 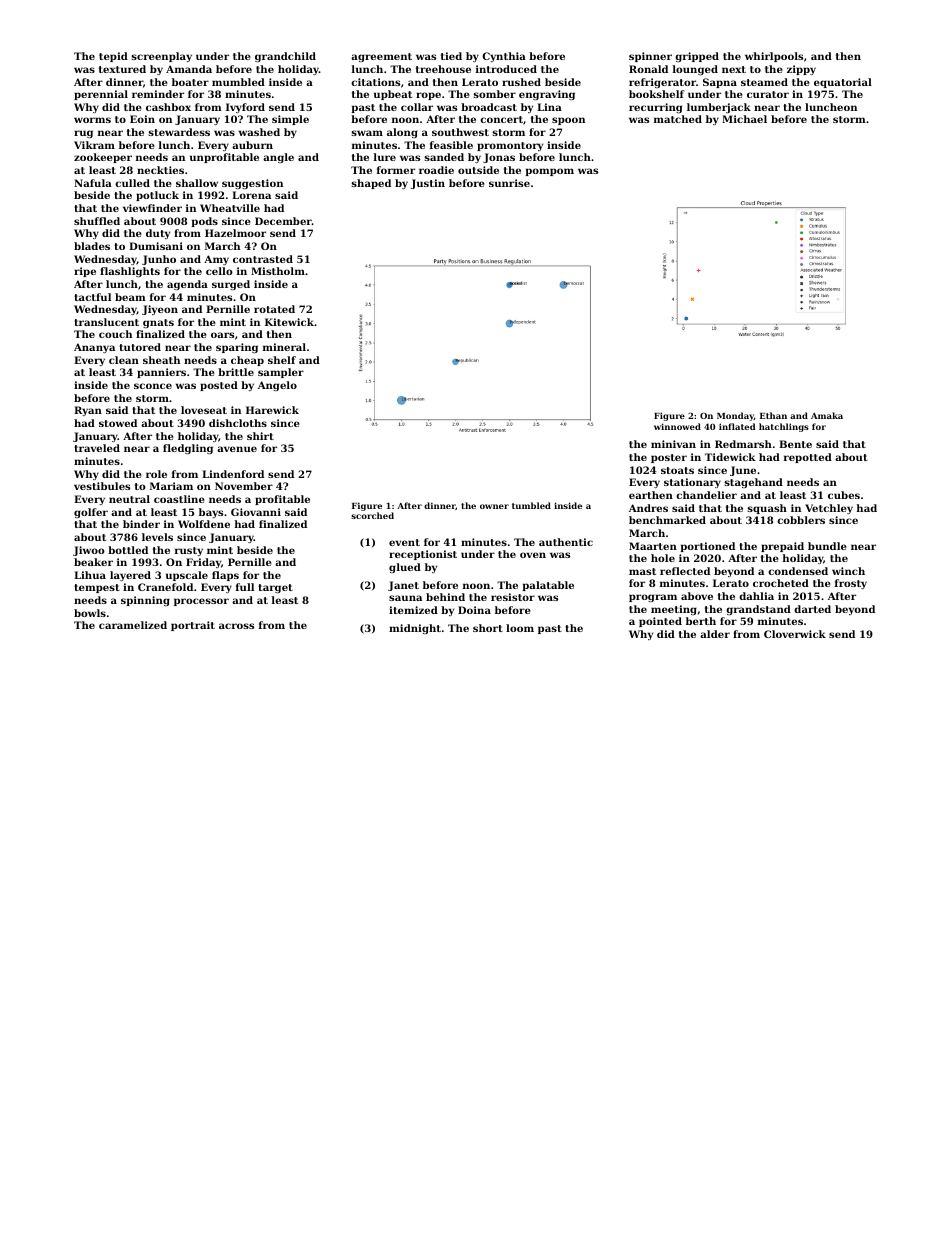 What do you see at coordinates (118, 423) in the document?
I see `stowed` at bounding box center [118, 423].
